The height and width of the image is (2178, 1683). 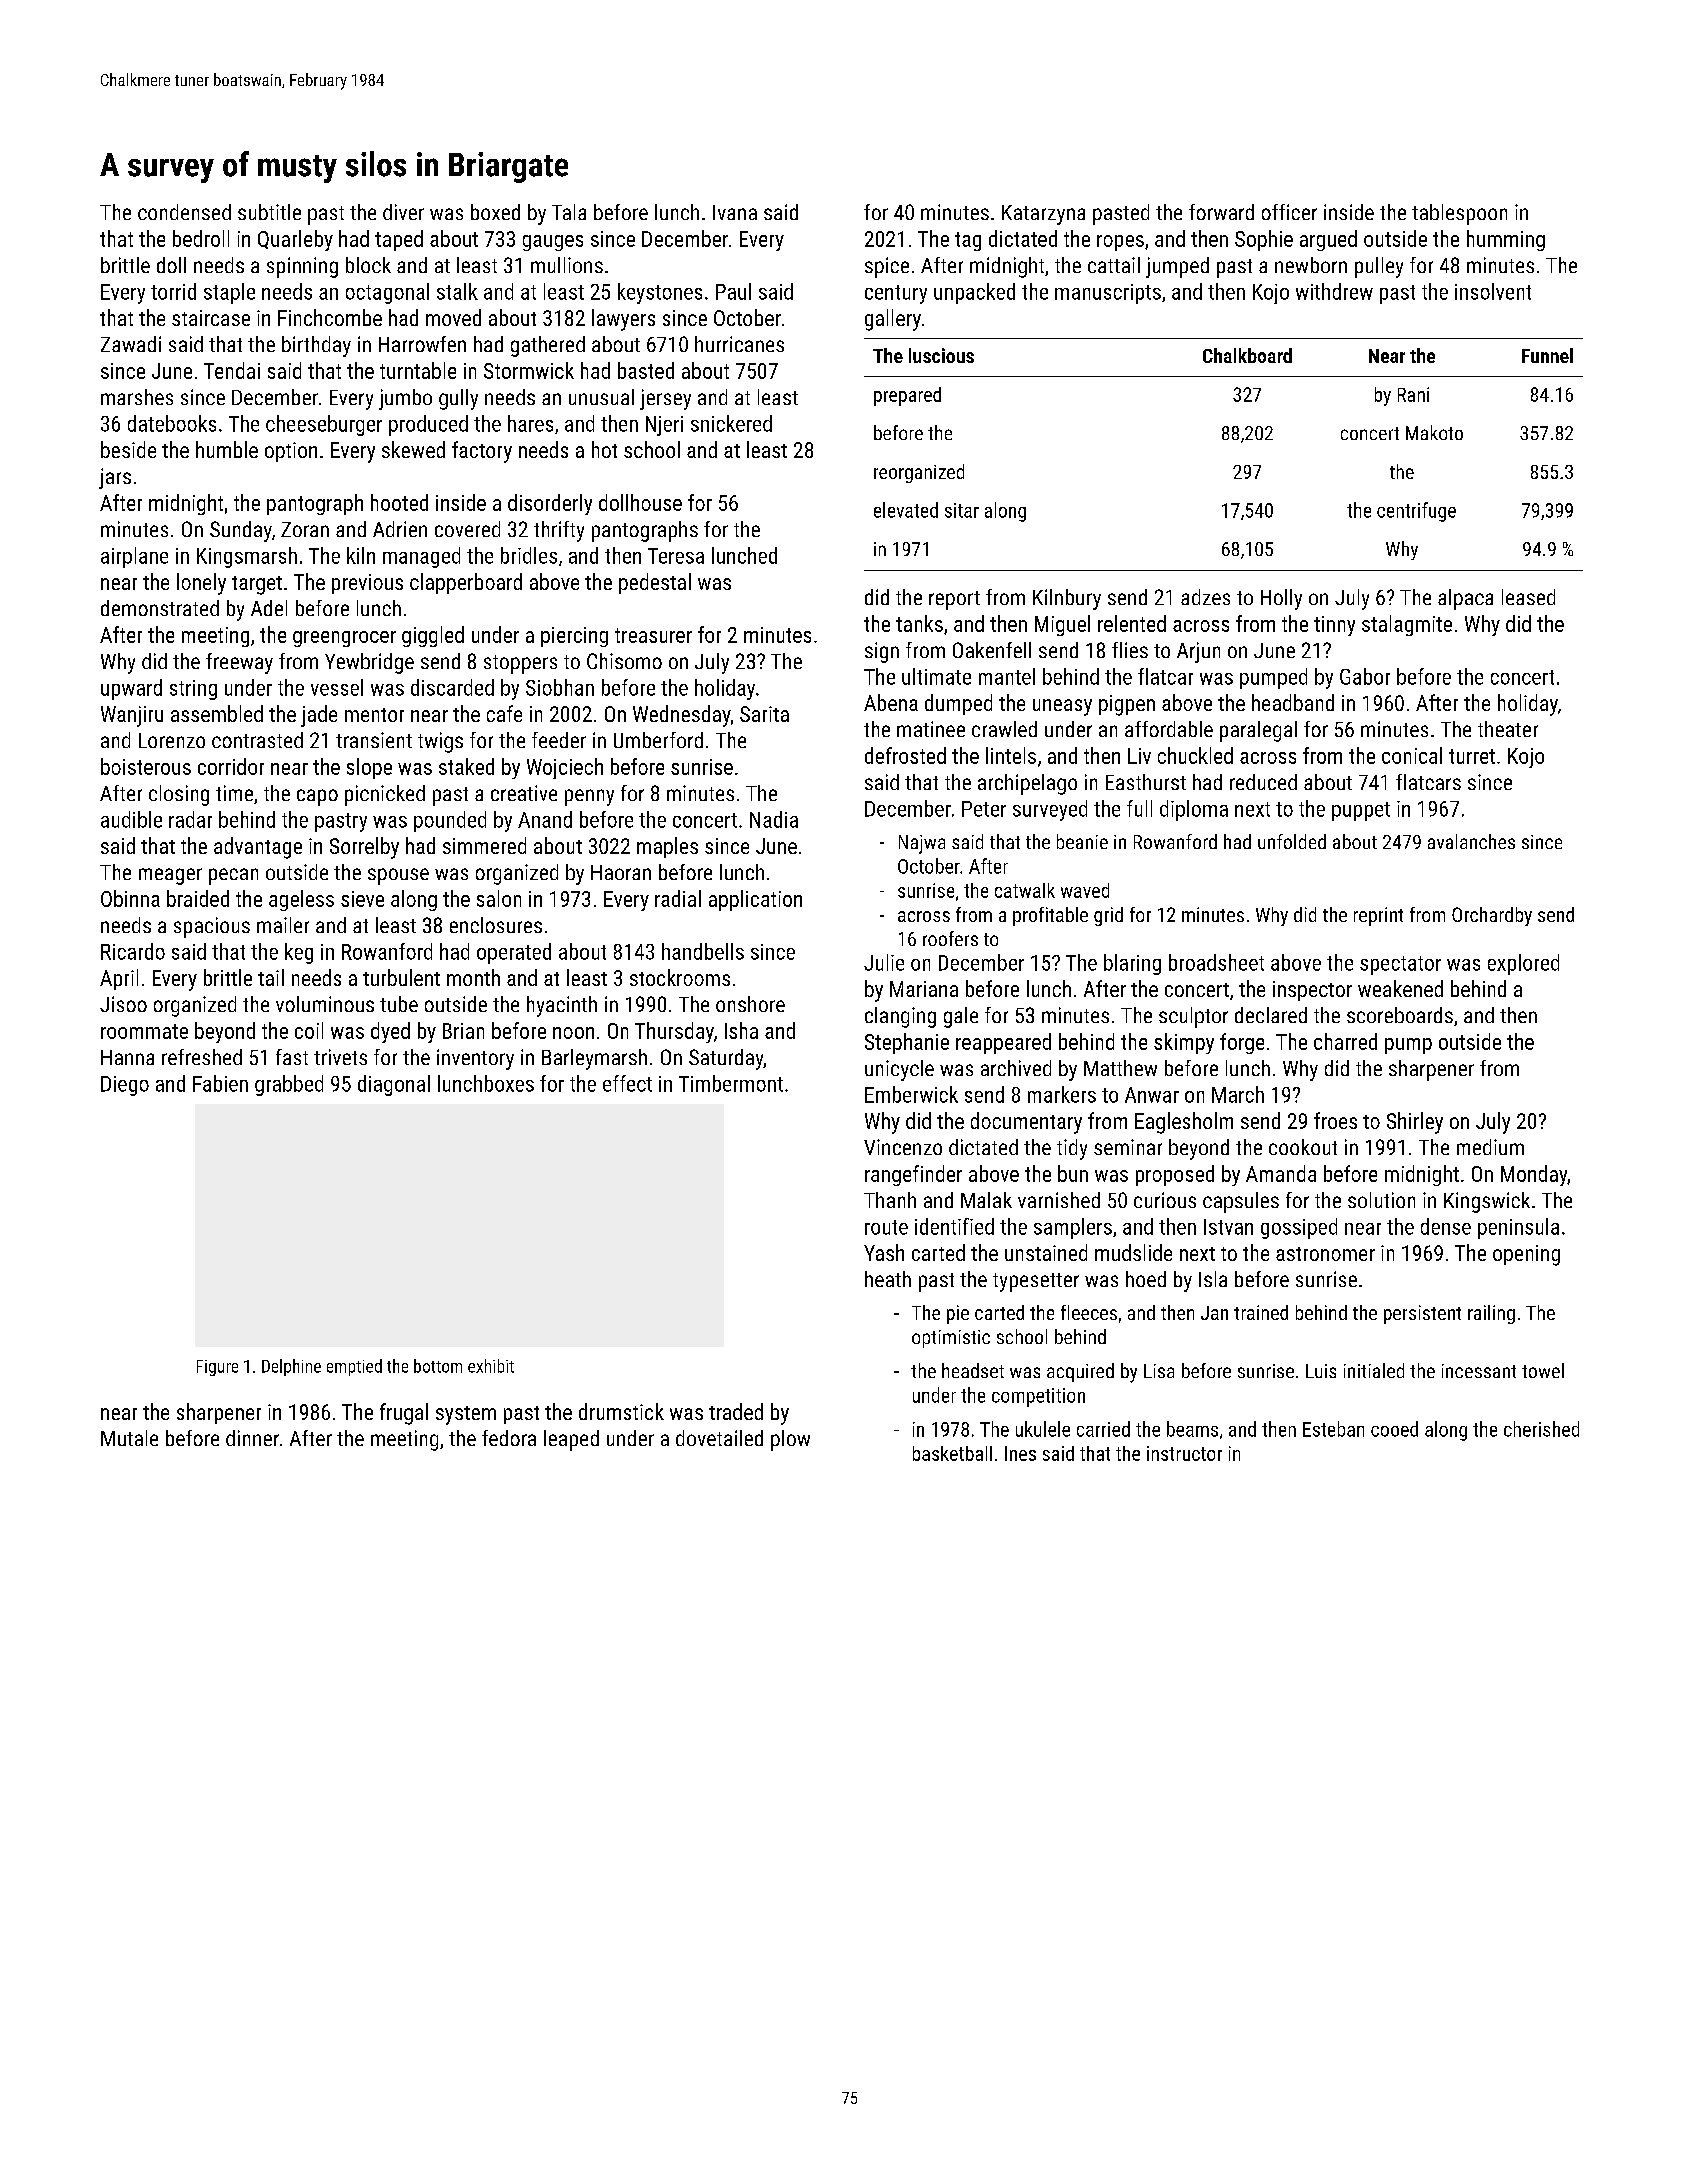 I want to click on subtitle, so click(x=269, y=212).
